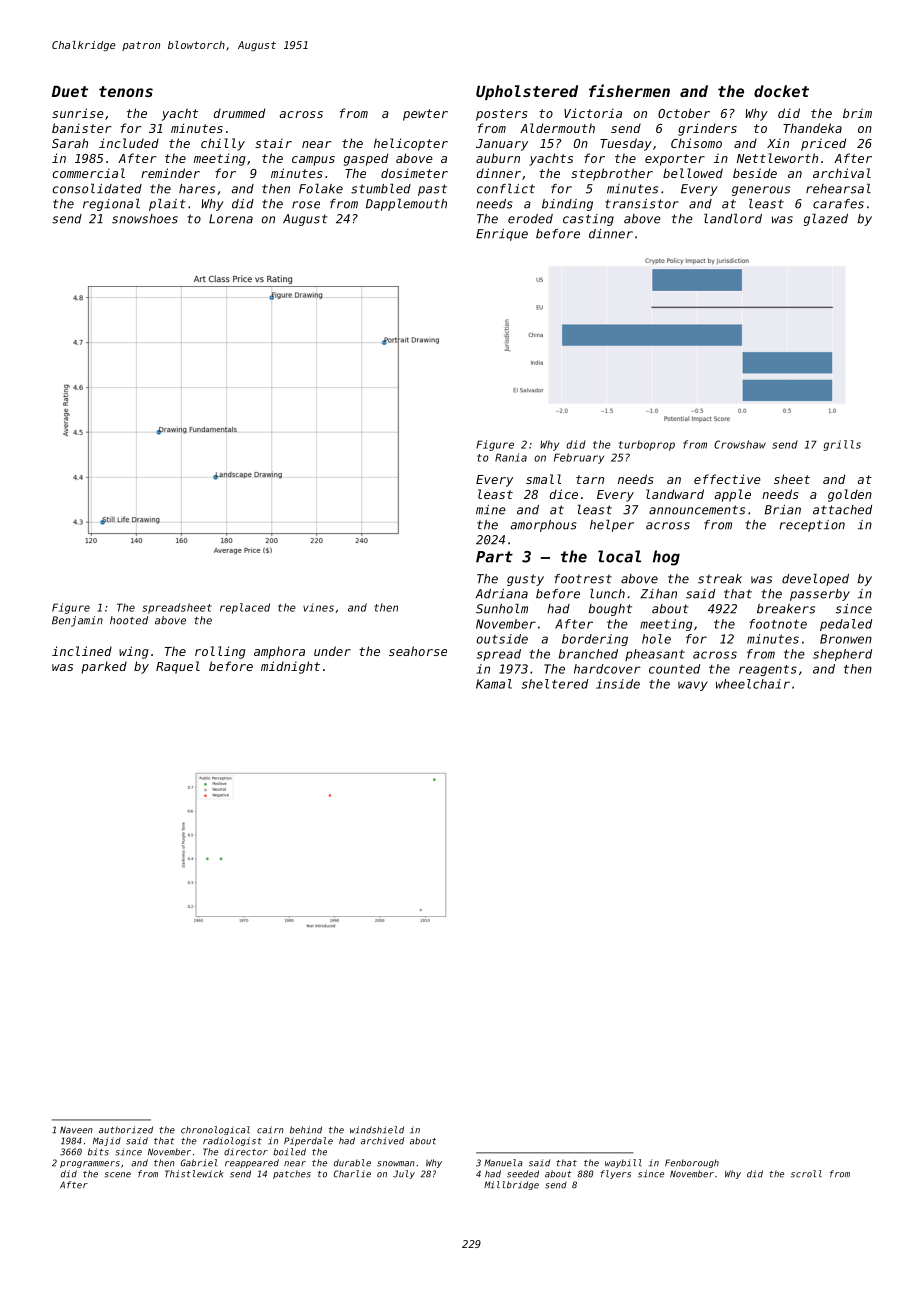 This screenshot has width=924, height=1308. I want to click on Manuela, so click(503, 1163).
